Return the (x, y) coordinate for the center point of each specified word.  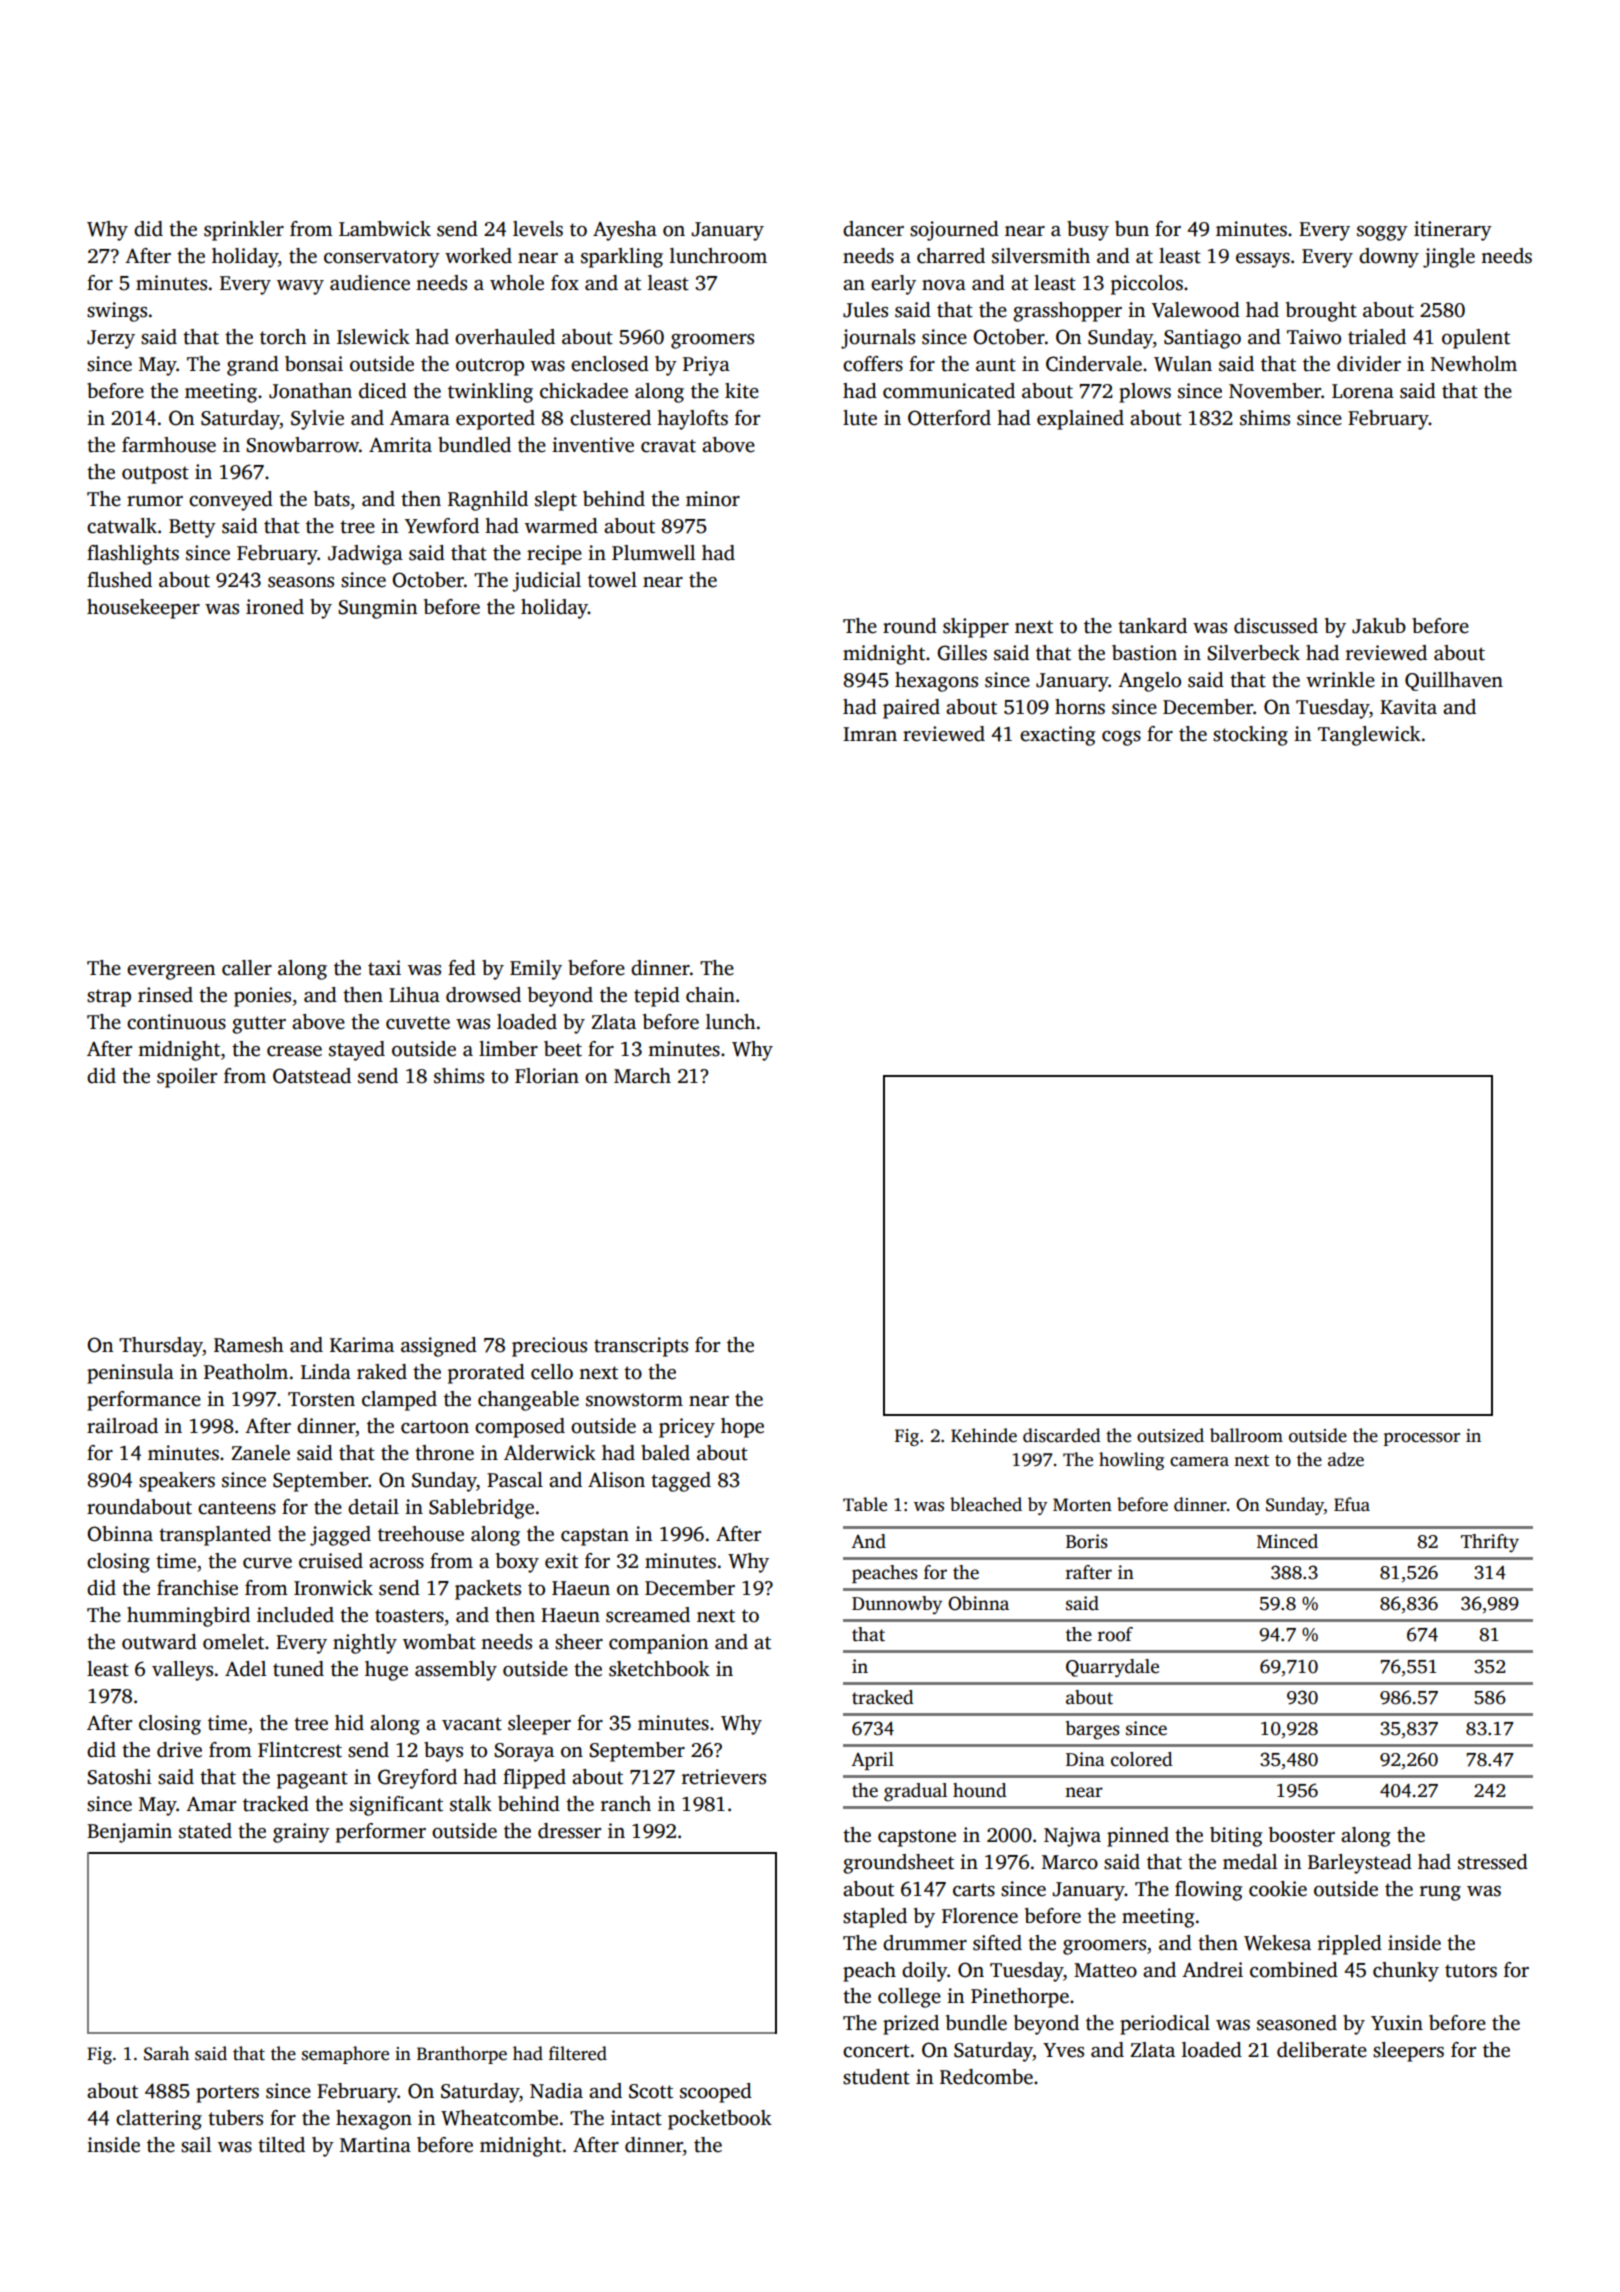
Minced (1287, 1541)
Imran (870, 734)
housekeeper (143, 609)
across (396, 1563)
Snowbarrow (302, 445)
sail (196, 2145)
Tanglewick (1369, 736)
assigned (439, 1347)
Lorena (1363, 391)
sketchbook (659, 1669)
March (642, 1076)
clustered (610, 418)
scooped (716, 2093)
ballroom (1246, 1435)
